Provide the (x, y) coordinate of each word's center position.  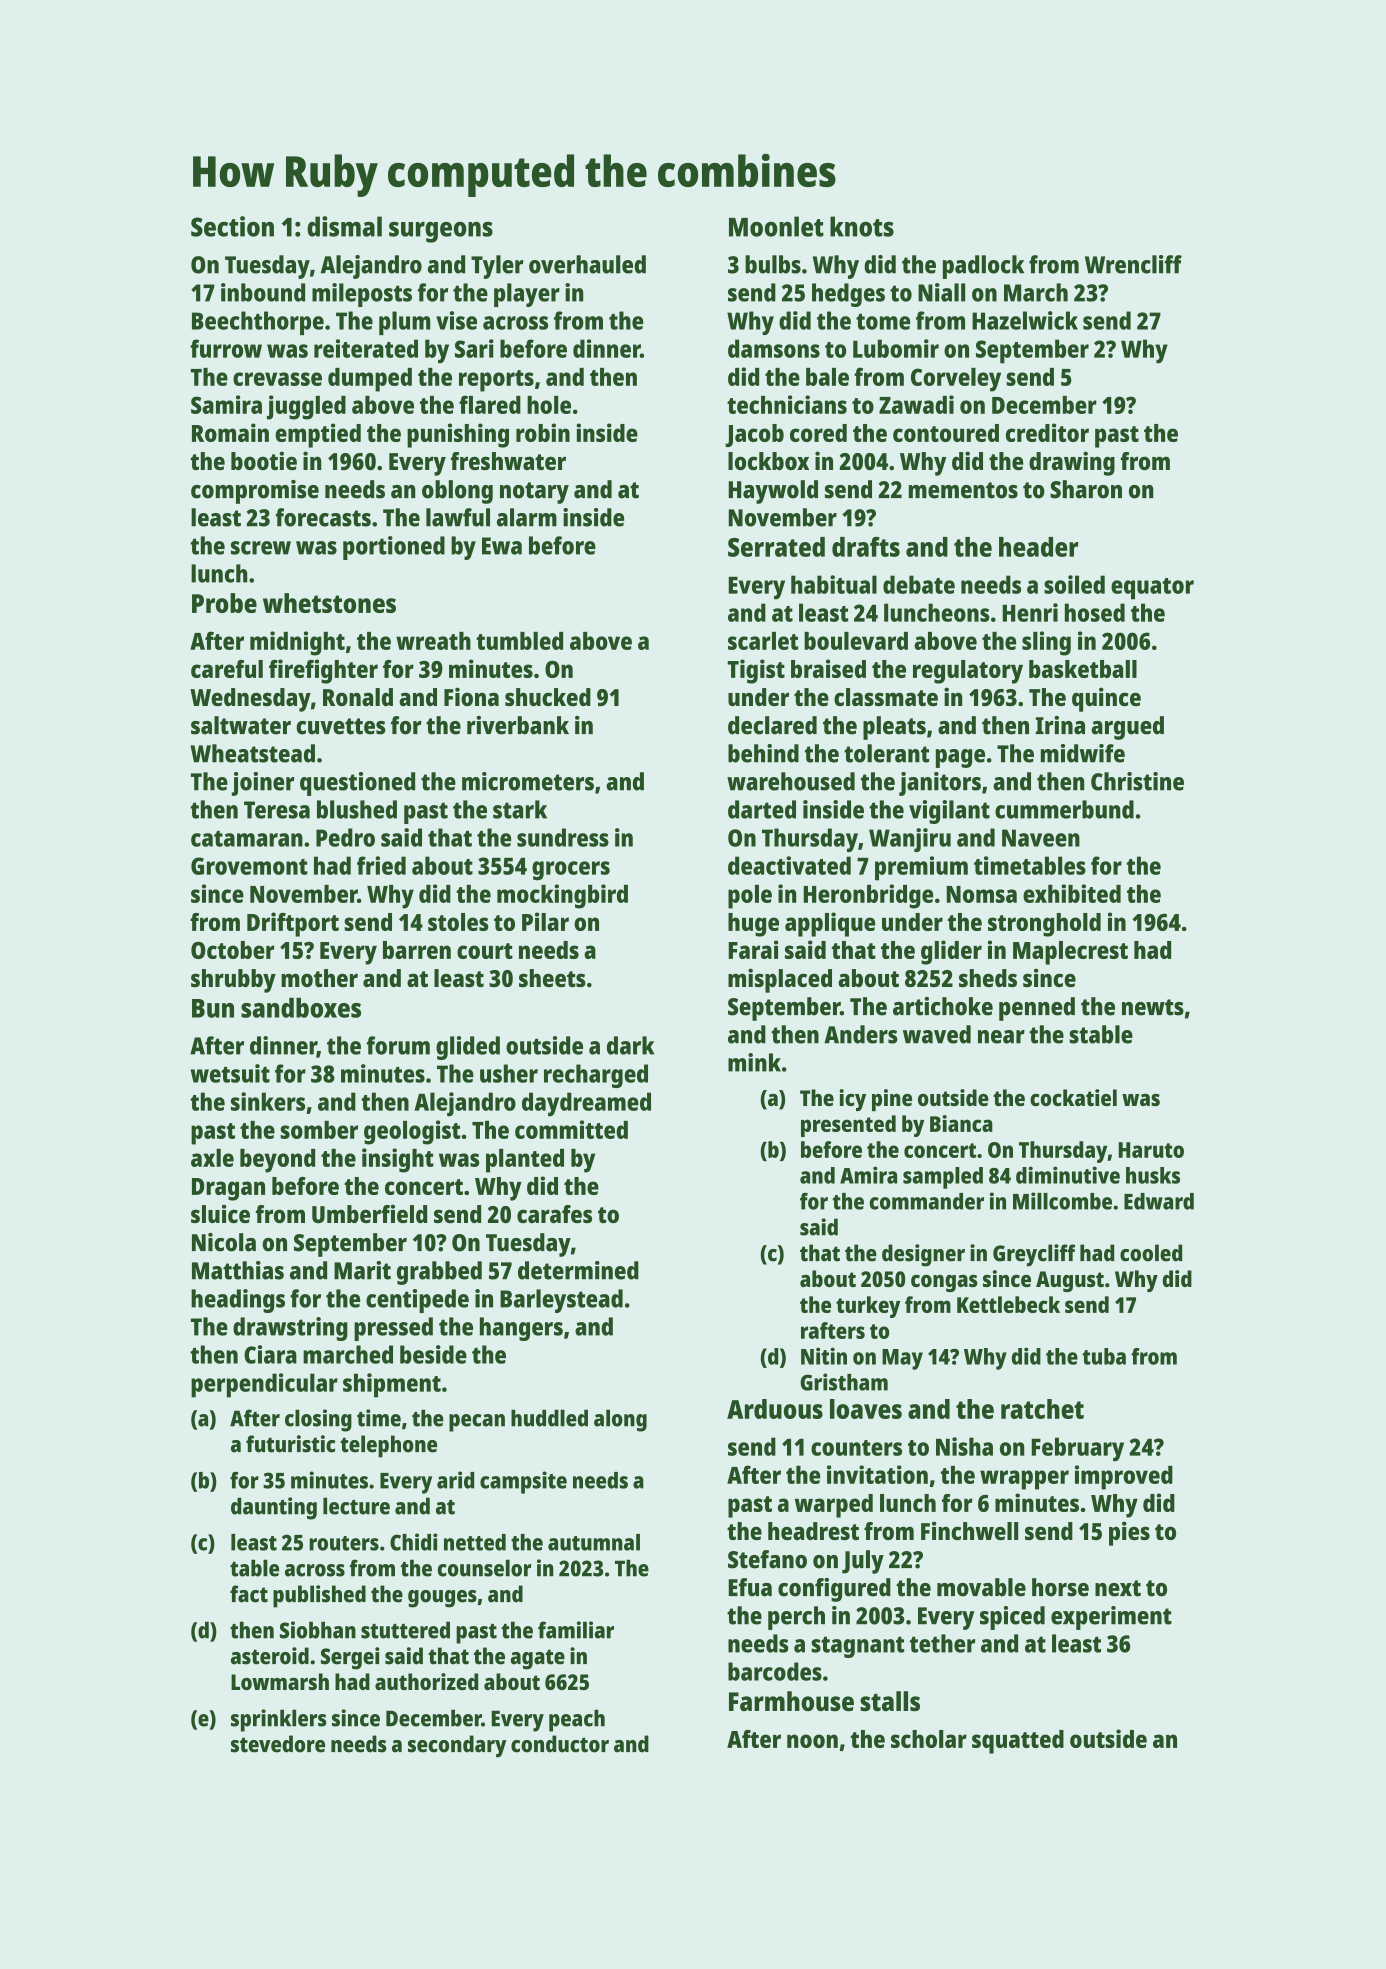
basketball (1083, 669)
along (620, 1420)
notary (534, 493)
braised (828, 668)
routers (344, 1543)
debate (919, 584)
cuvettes (341, 726)
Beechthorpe (258, 323)
